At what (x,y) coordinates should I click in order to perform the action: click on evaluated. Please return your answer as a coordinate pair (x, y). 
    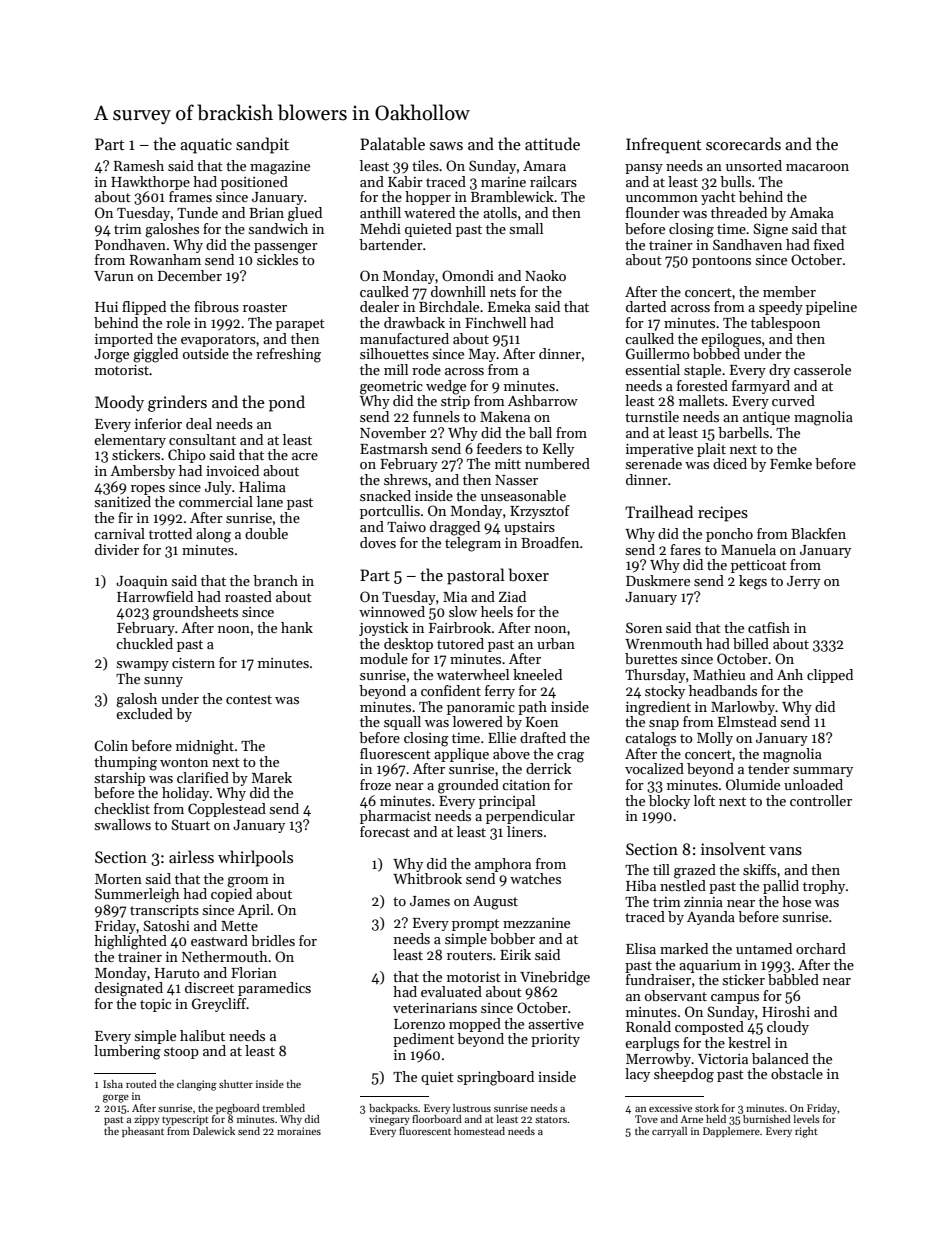
    Looking at the image, I should click on (451, 991).
